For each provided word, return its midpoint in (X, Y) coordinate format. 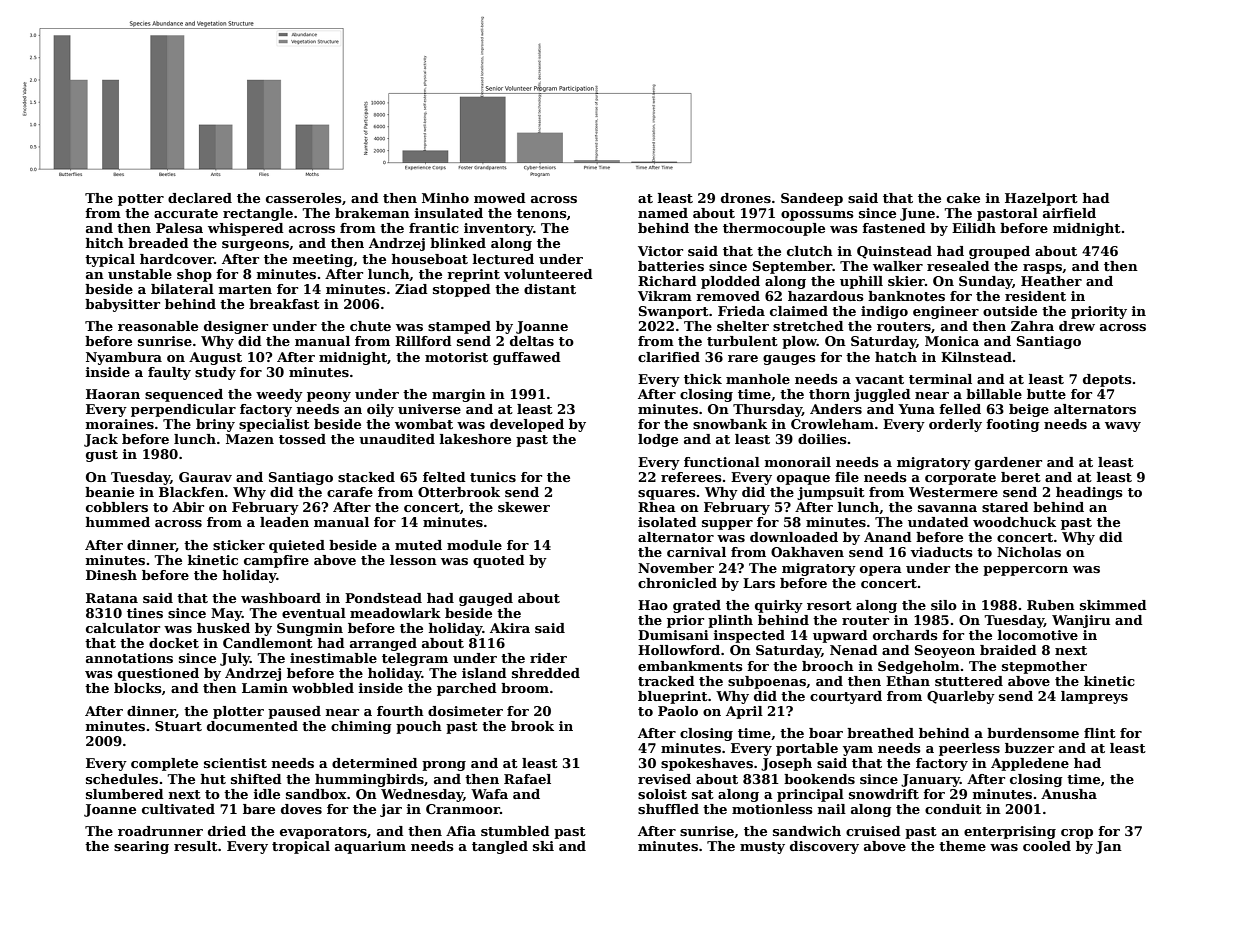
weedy (279, 395)
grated (697, 606)
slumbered (125, 794)
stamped (459, 327)
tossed (302, 439)
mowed (500, 198)
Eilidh (974, 228)
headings (1089, 493)
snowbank (730, 424)
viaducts (941, 552)
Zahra (1032, 326)
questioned (158, 674)
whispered (246, 229)
